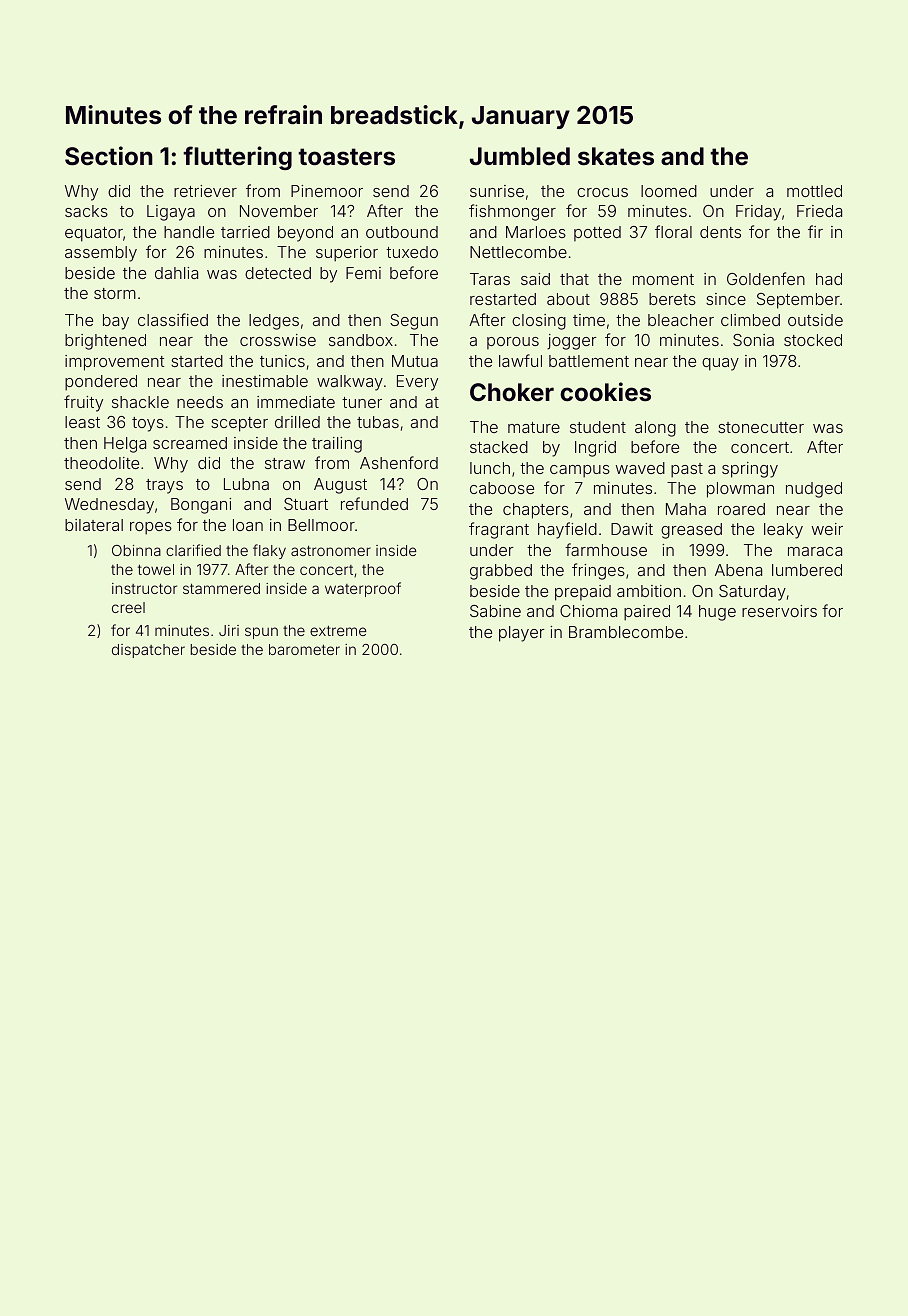 Image resolution: width=908 pixels, height=1316 pixels. What do you see at coordinates (105, 342) in the document?
I see `brightened` at bounding box center [105, 342].
